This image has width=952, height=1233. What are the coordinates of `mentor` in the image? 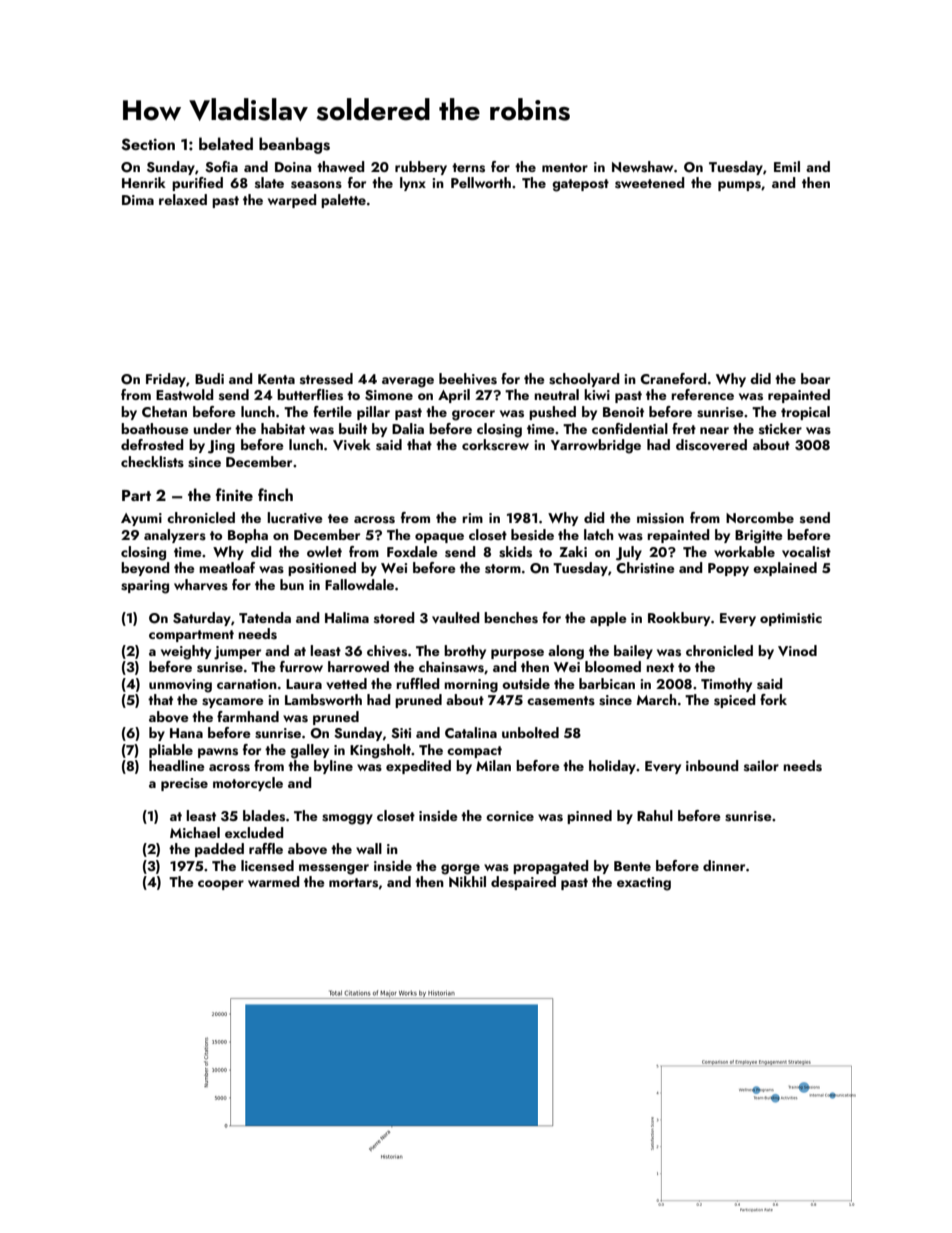 It's located at (565, 167).
